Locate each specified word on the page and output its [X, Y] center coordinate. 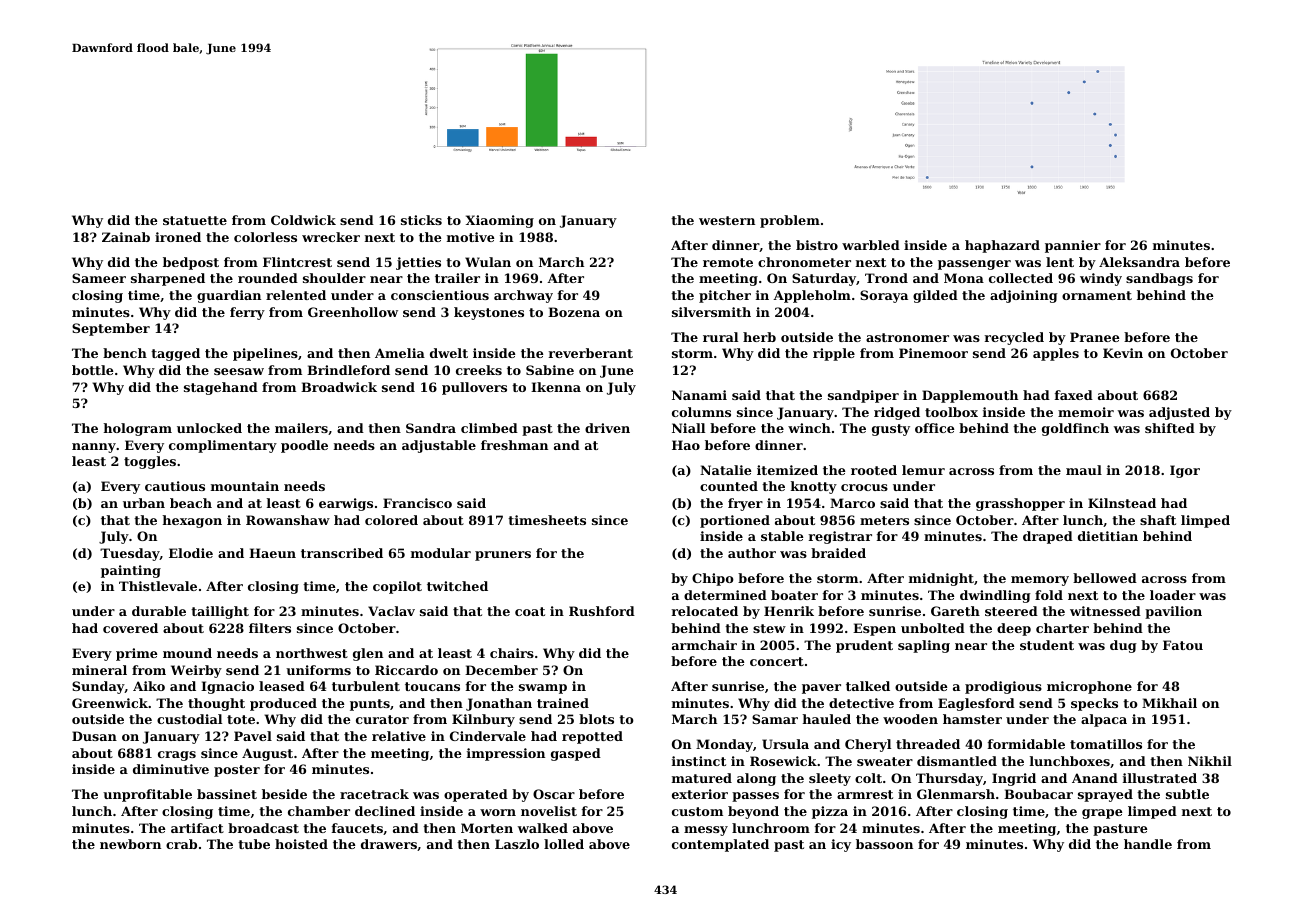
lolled [564, 844]
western [727, 220]
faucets [357, 828]
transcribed [342, 553]
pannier [1073, 246]
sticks [421, 220]
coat [530, 611]
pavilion [1173, 612]
